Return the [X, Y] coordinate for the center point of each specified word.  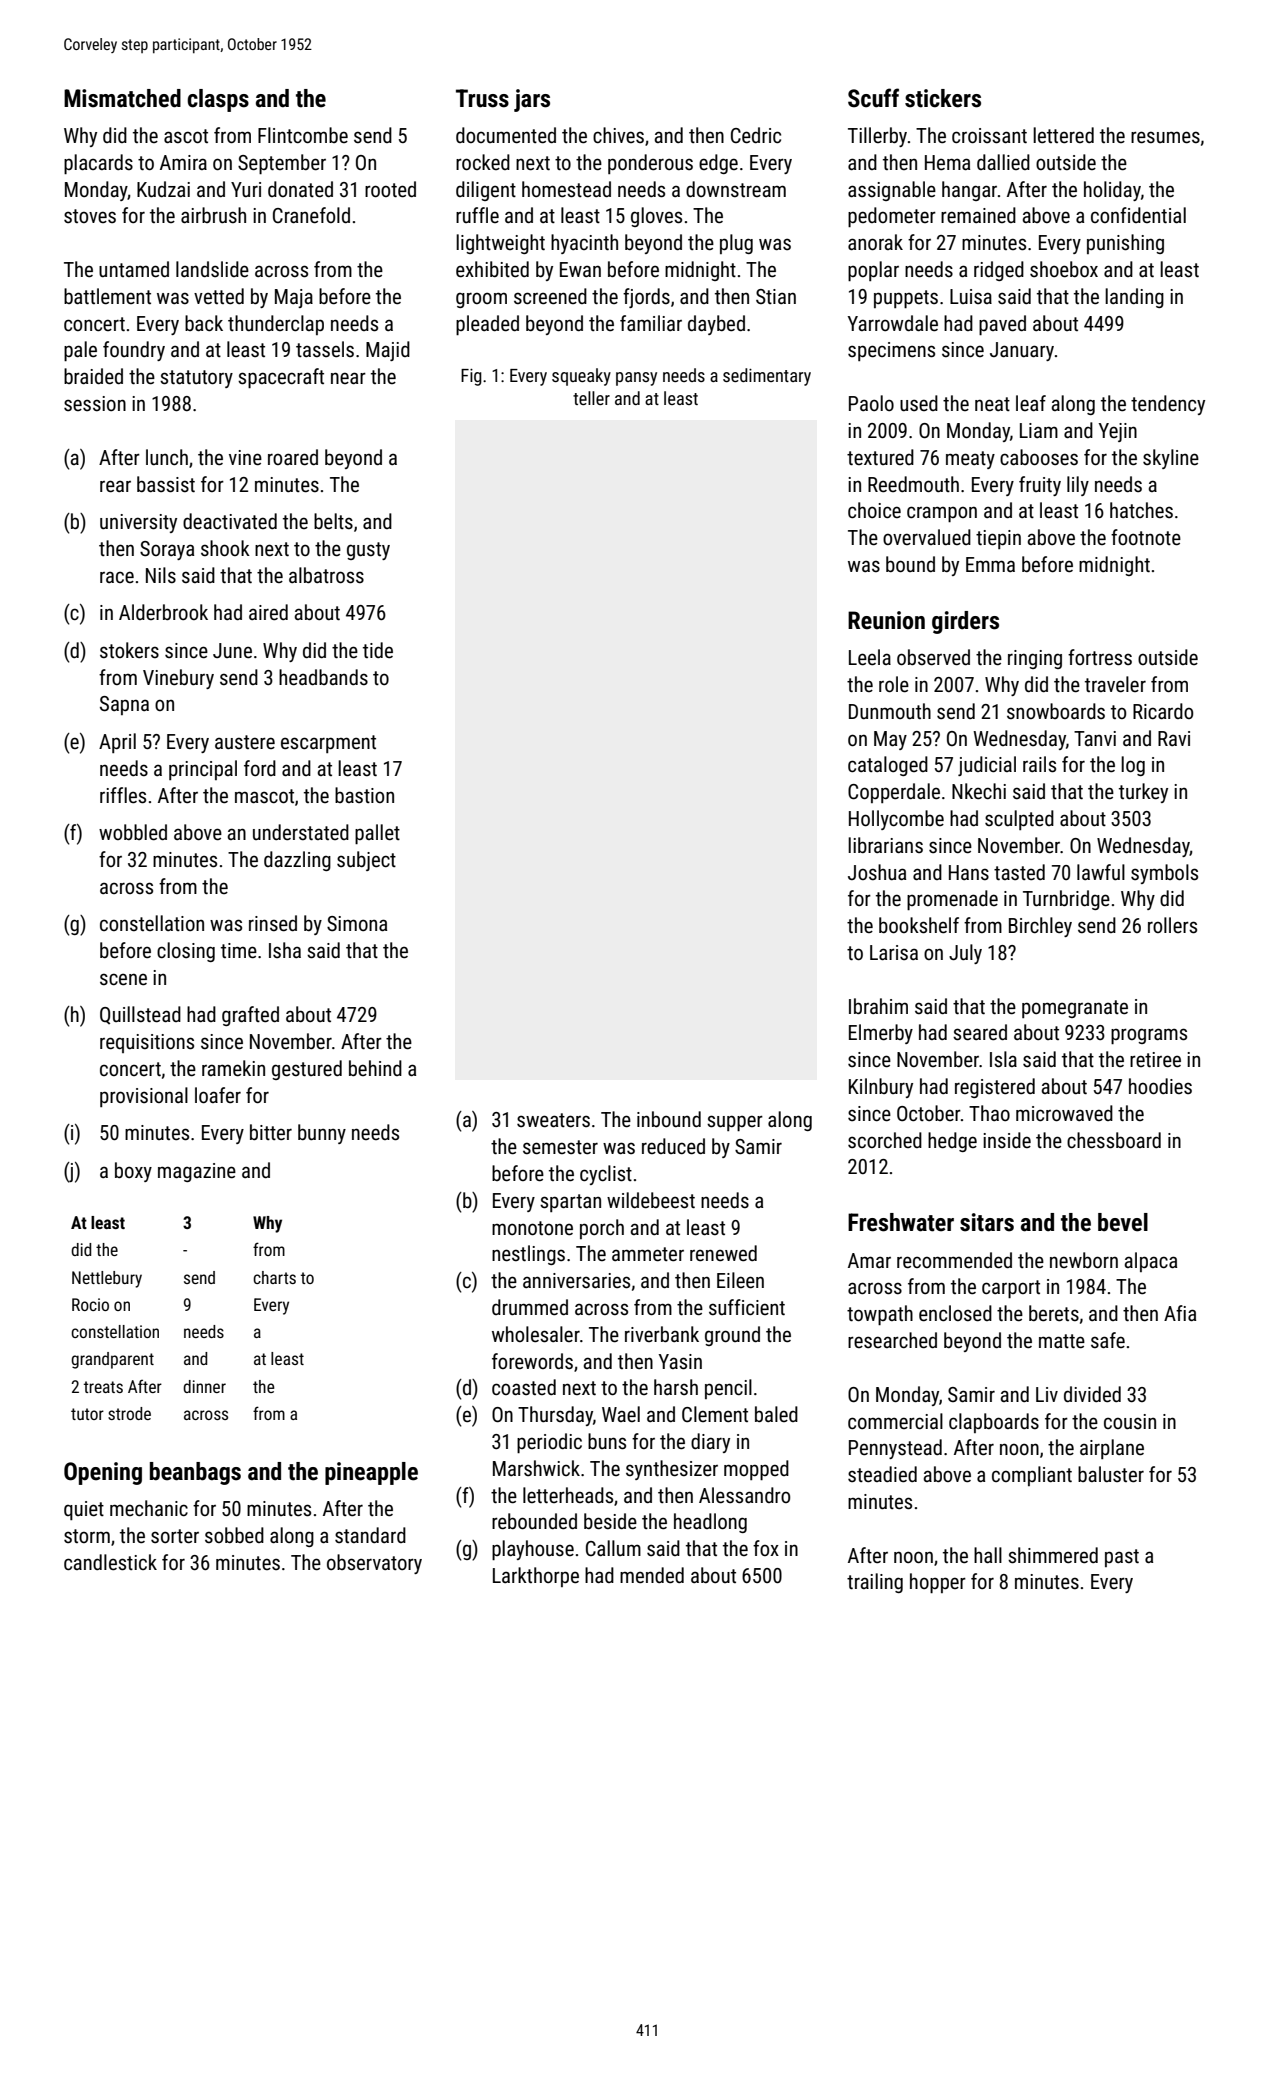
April [117, 743]
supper [735, 1123]
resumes [1165, 137]
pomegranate [1075, 1009]
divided [1092, 1394]
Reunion [886, 620]
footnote [1146, 537]
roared [293, 457]
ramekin [233, 1068]
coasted [524, 1387]
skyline [1171, 459]
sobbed [234, 1535]
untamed [134, 269]
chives [618, 135]
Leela [870, 657]
